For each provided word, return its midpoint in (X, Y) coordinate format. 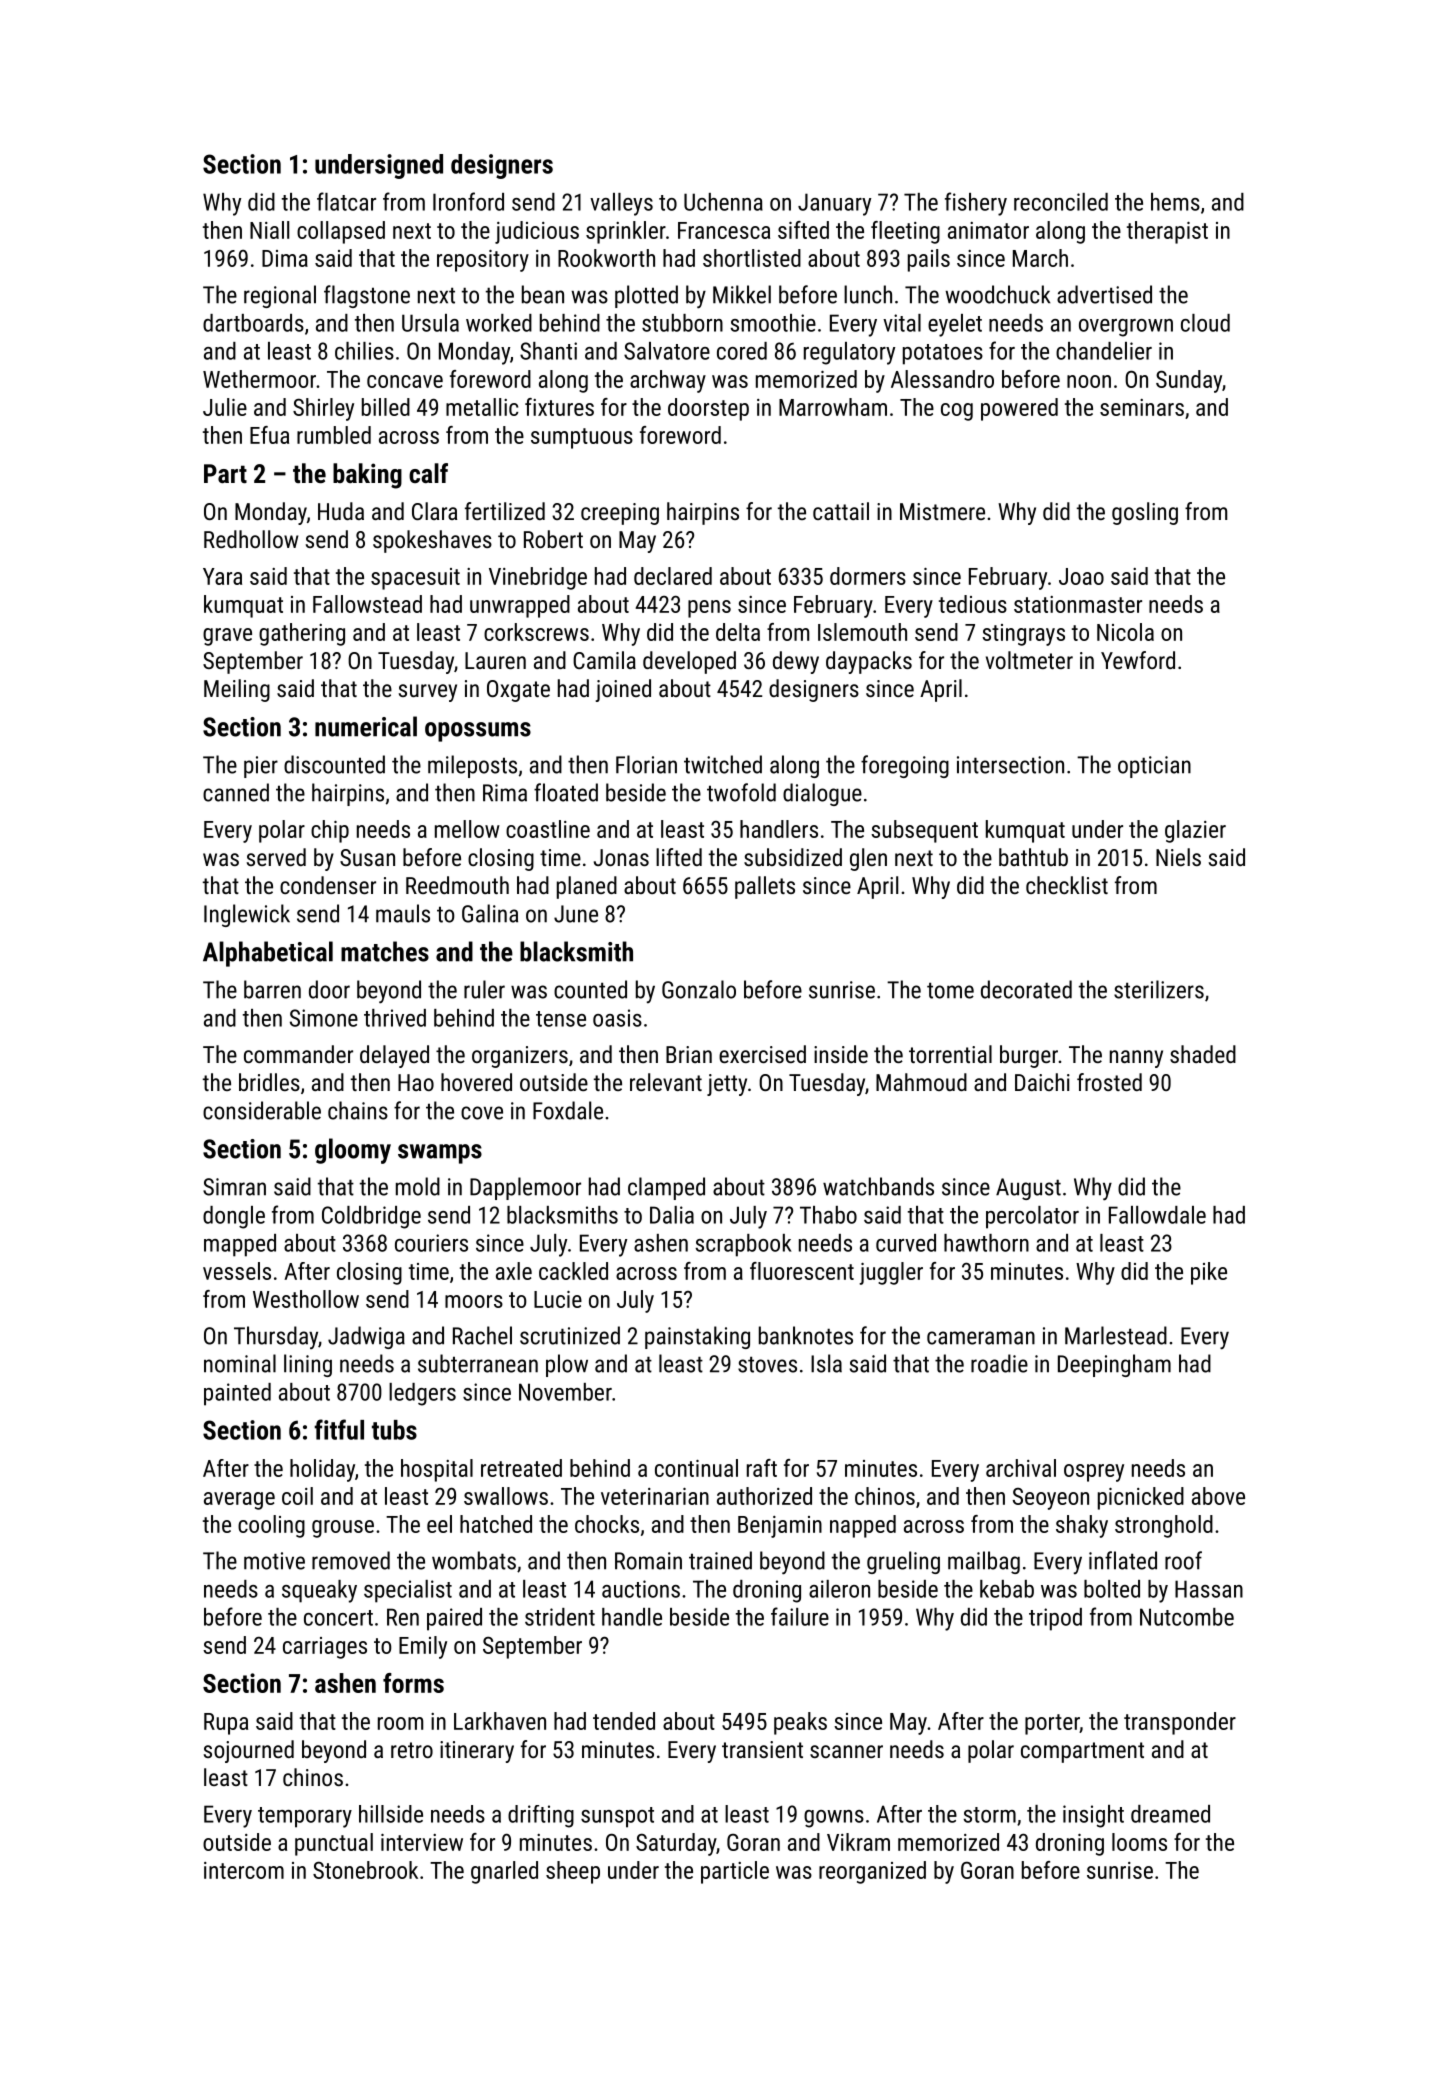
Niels (1178, 857)
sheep (573, 1872)
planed (587, 887)
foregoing (905, 766)
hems (1175, 202)
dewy (796, 662)
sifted (803, 230)
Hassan (1209, 1589)
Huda (341, 511)
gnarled (504, 1872)
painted (237, 1394)
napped (863, 1526)
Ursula (430, 323)
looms (1139, 1842)
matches (385, 951)
